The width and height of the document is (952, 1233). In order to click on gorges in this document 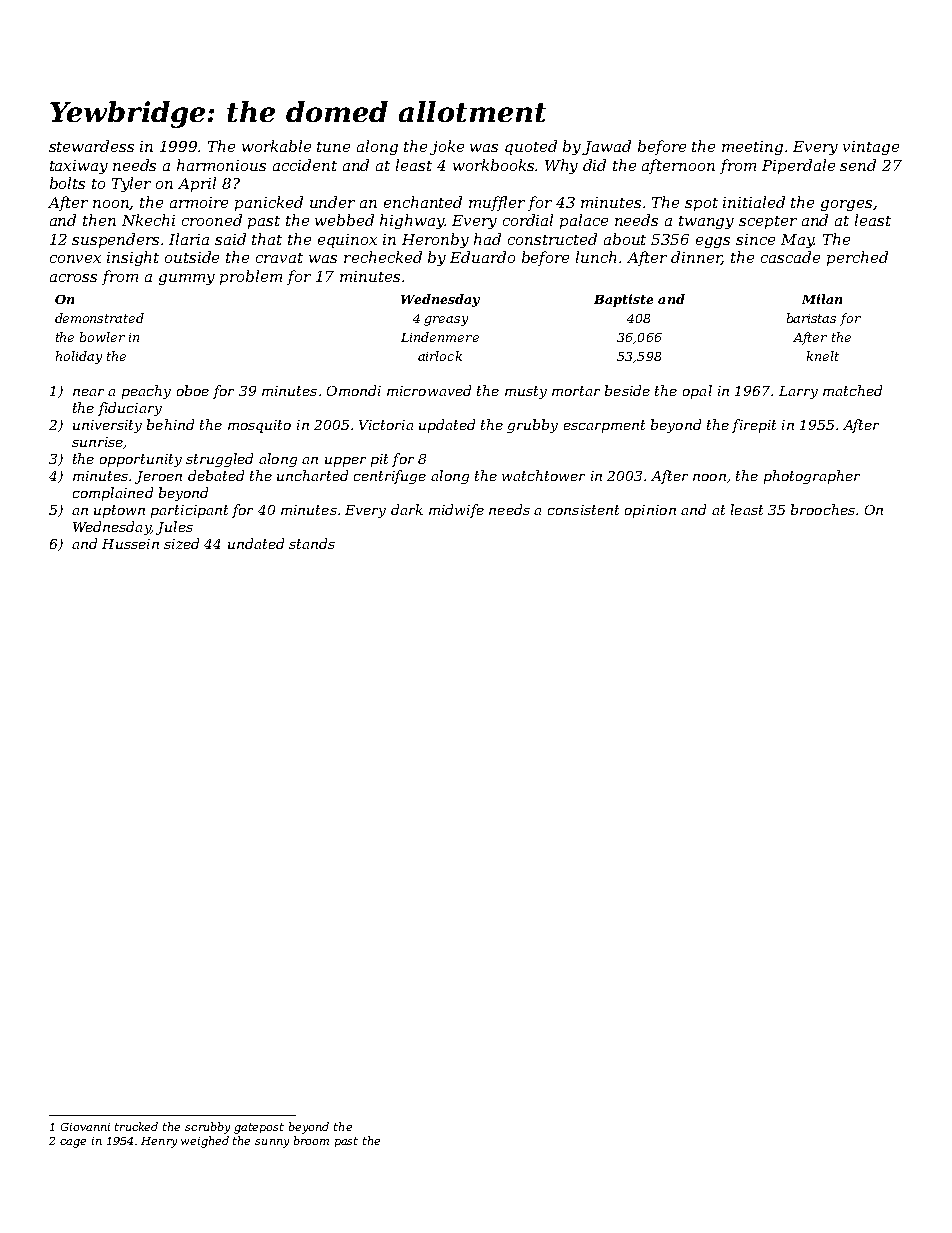, I will do `click(846, 205)`.
